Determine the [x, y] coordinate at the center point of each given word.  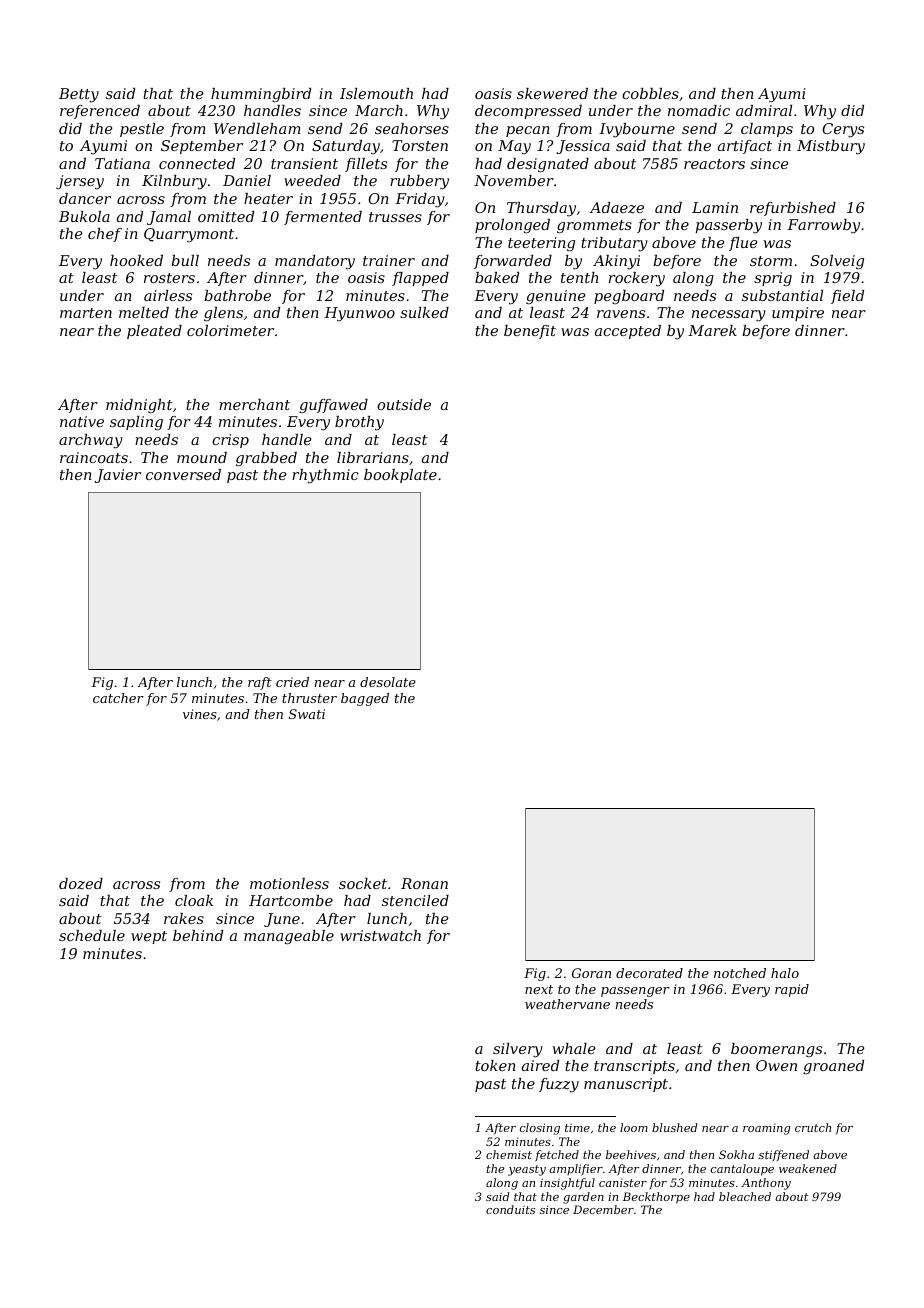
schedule [92, 935]
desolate [388, 682]
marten [86, 313]
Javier [118, 476]
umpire [798, 314]
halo [785, 973]
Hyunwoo [359, 314]
